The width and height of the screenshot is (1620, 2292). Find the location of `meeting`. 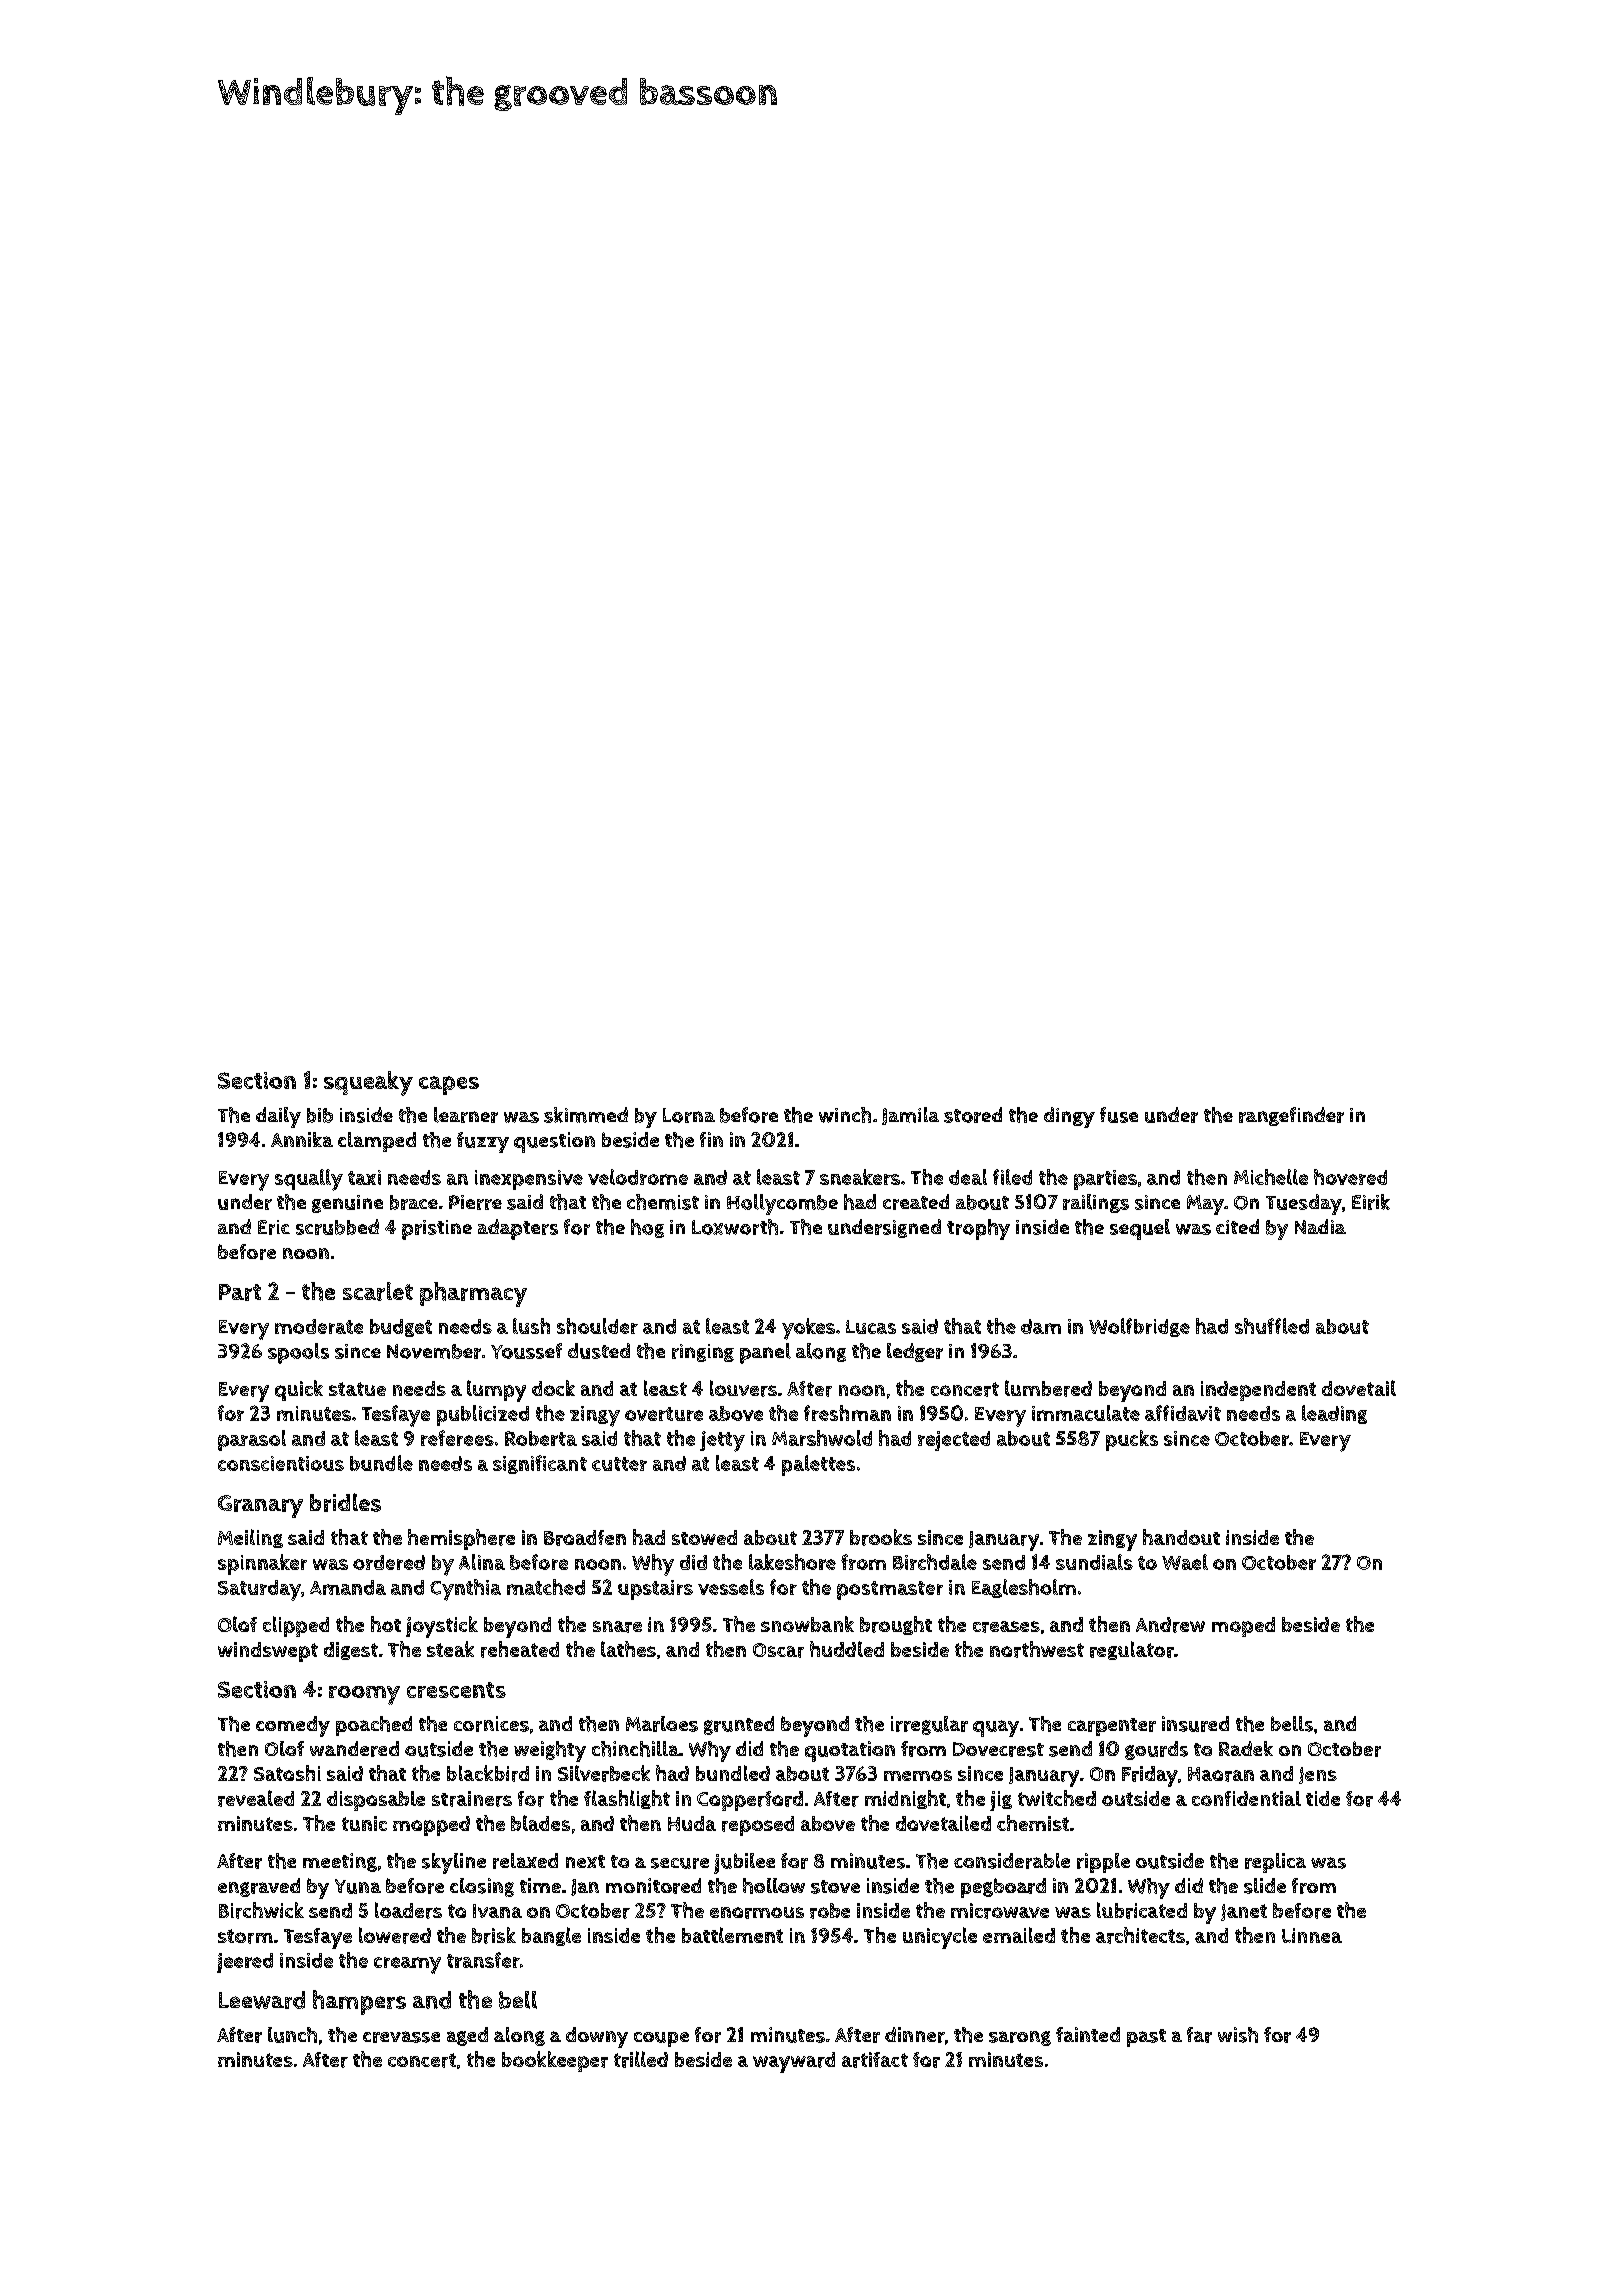

meeting is located at coordinates (340, 1862).
